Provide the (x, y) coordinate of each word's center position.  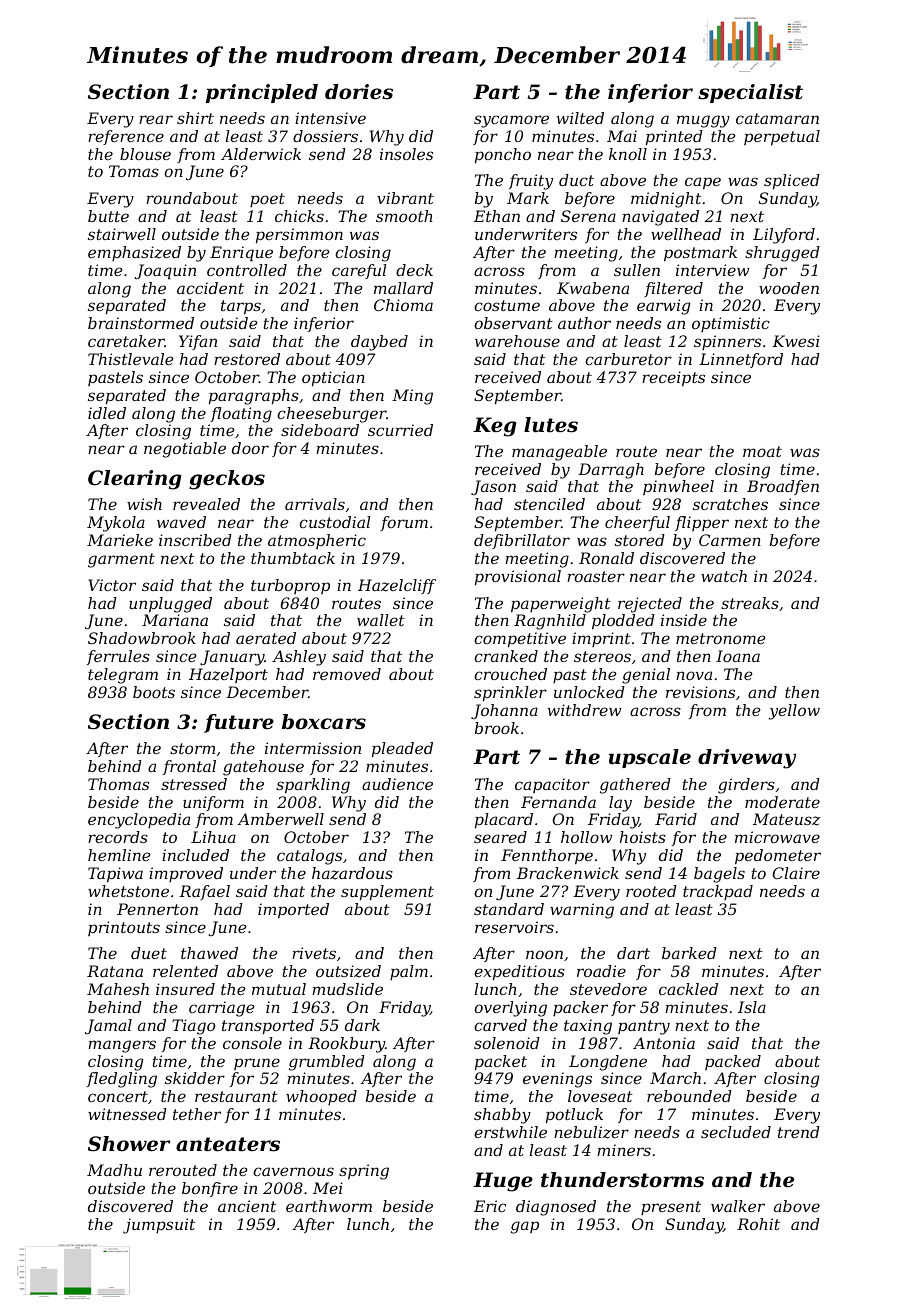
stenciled (549, 504)
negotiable (185, 450)
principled (262, 93)
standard (509, 909)
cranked (506, 656)
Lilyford (784, 236)
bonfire (210, 1189)
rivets (314, 953)
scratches (730, 504)
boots (154, 692)
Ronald (606, 558)
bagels (719, 875)
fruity (531, 182)
